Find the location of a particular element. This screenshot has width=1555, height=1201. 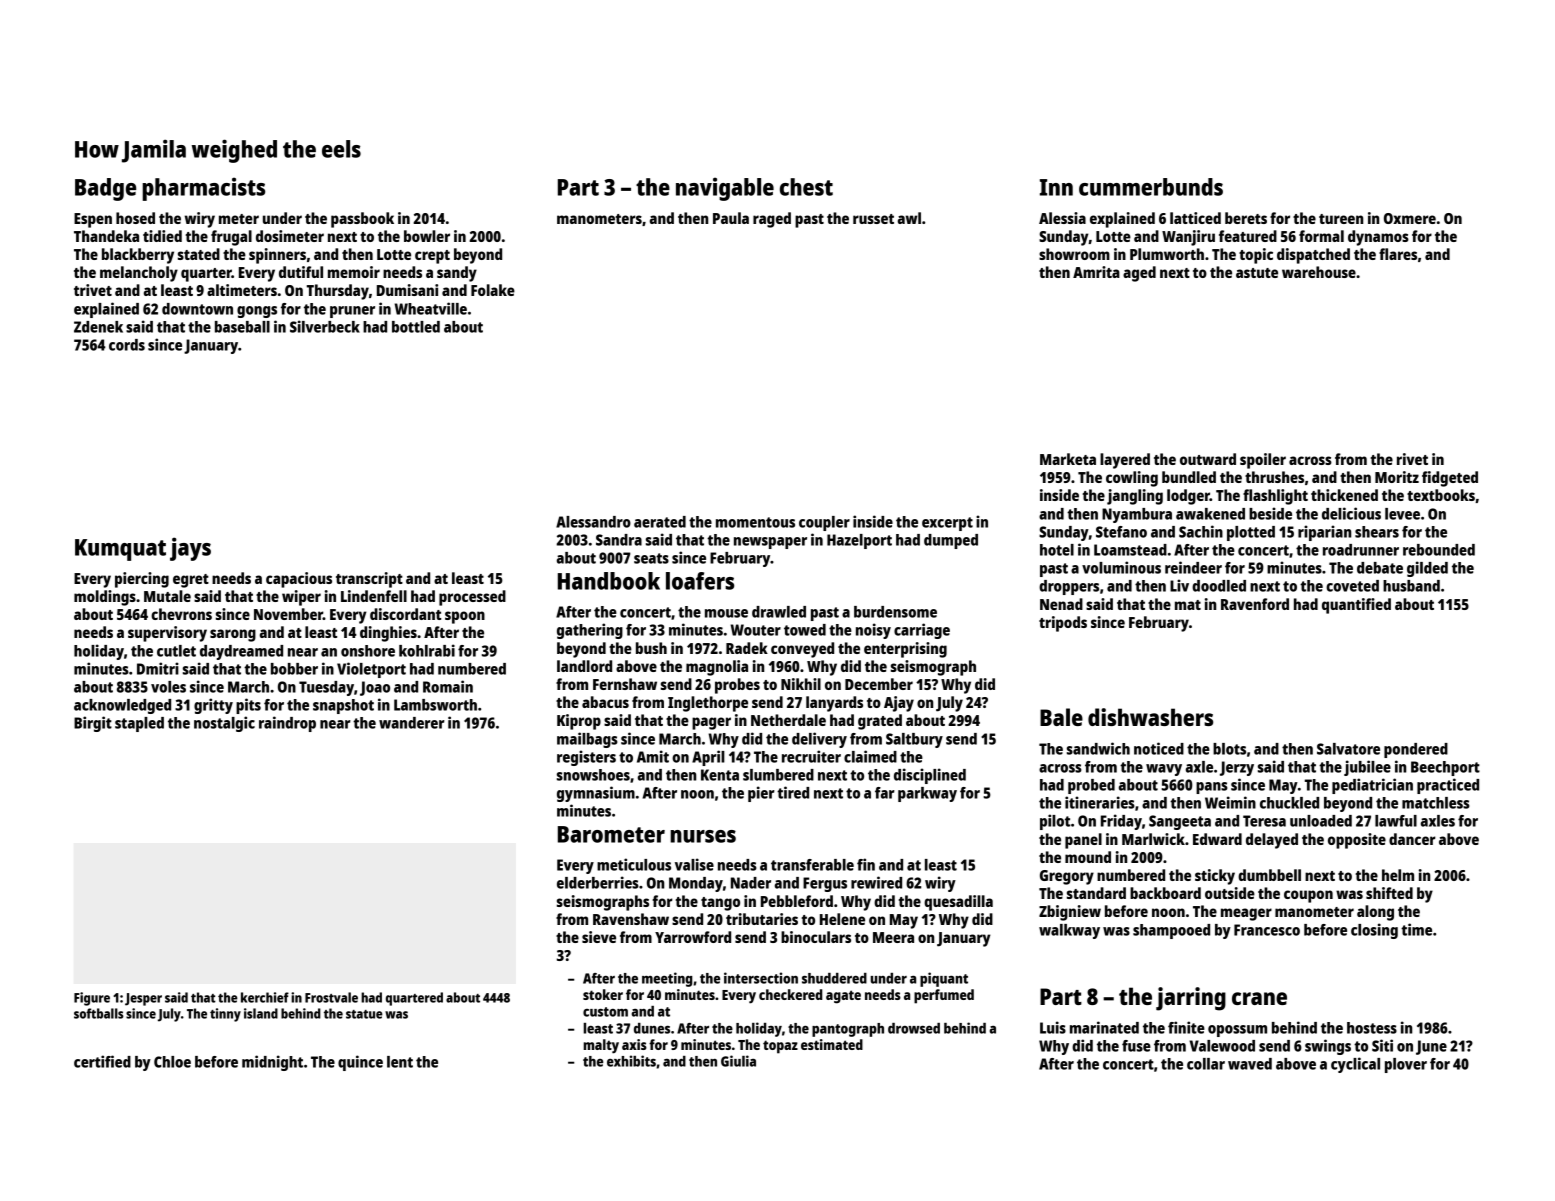

Dmitri is located at coordinates (158, 668).
